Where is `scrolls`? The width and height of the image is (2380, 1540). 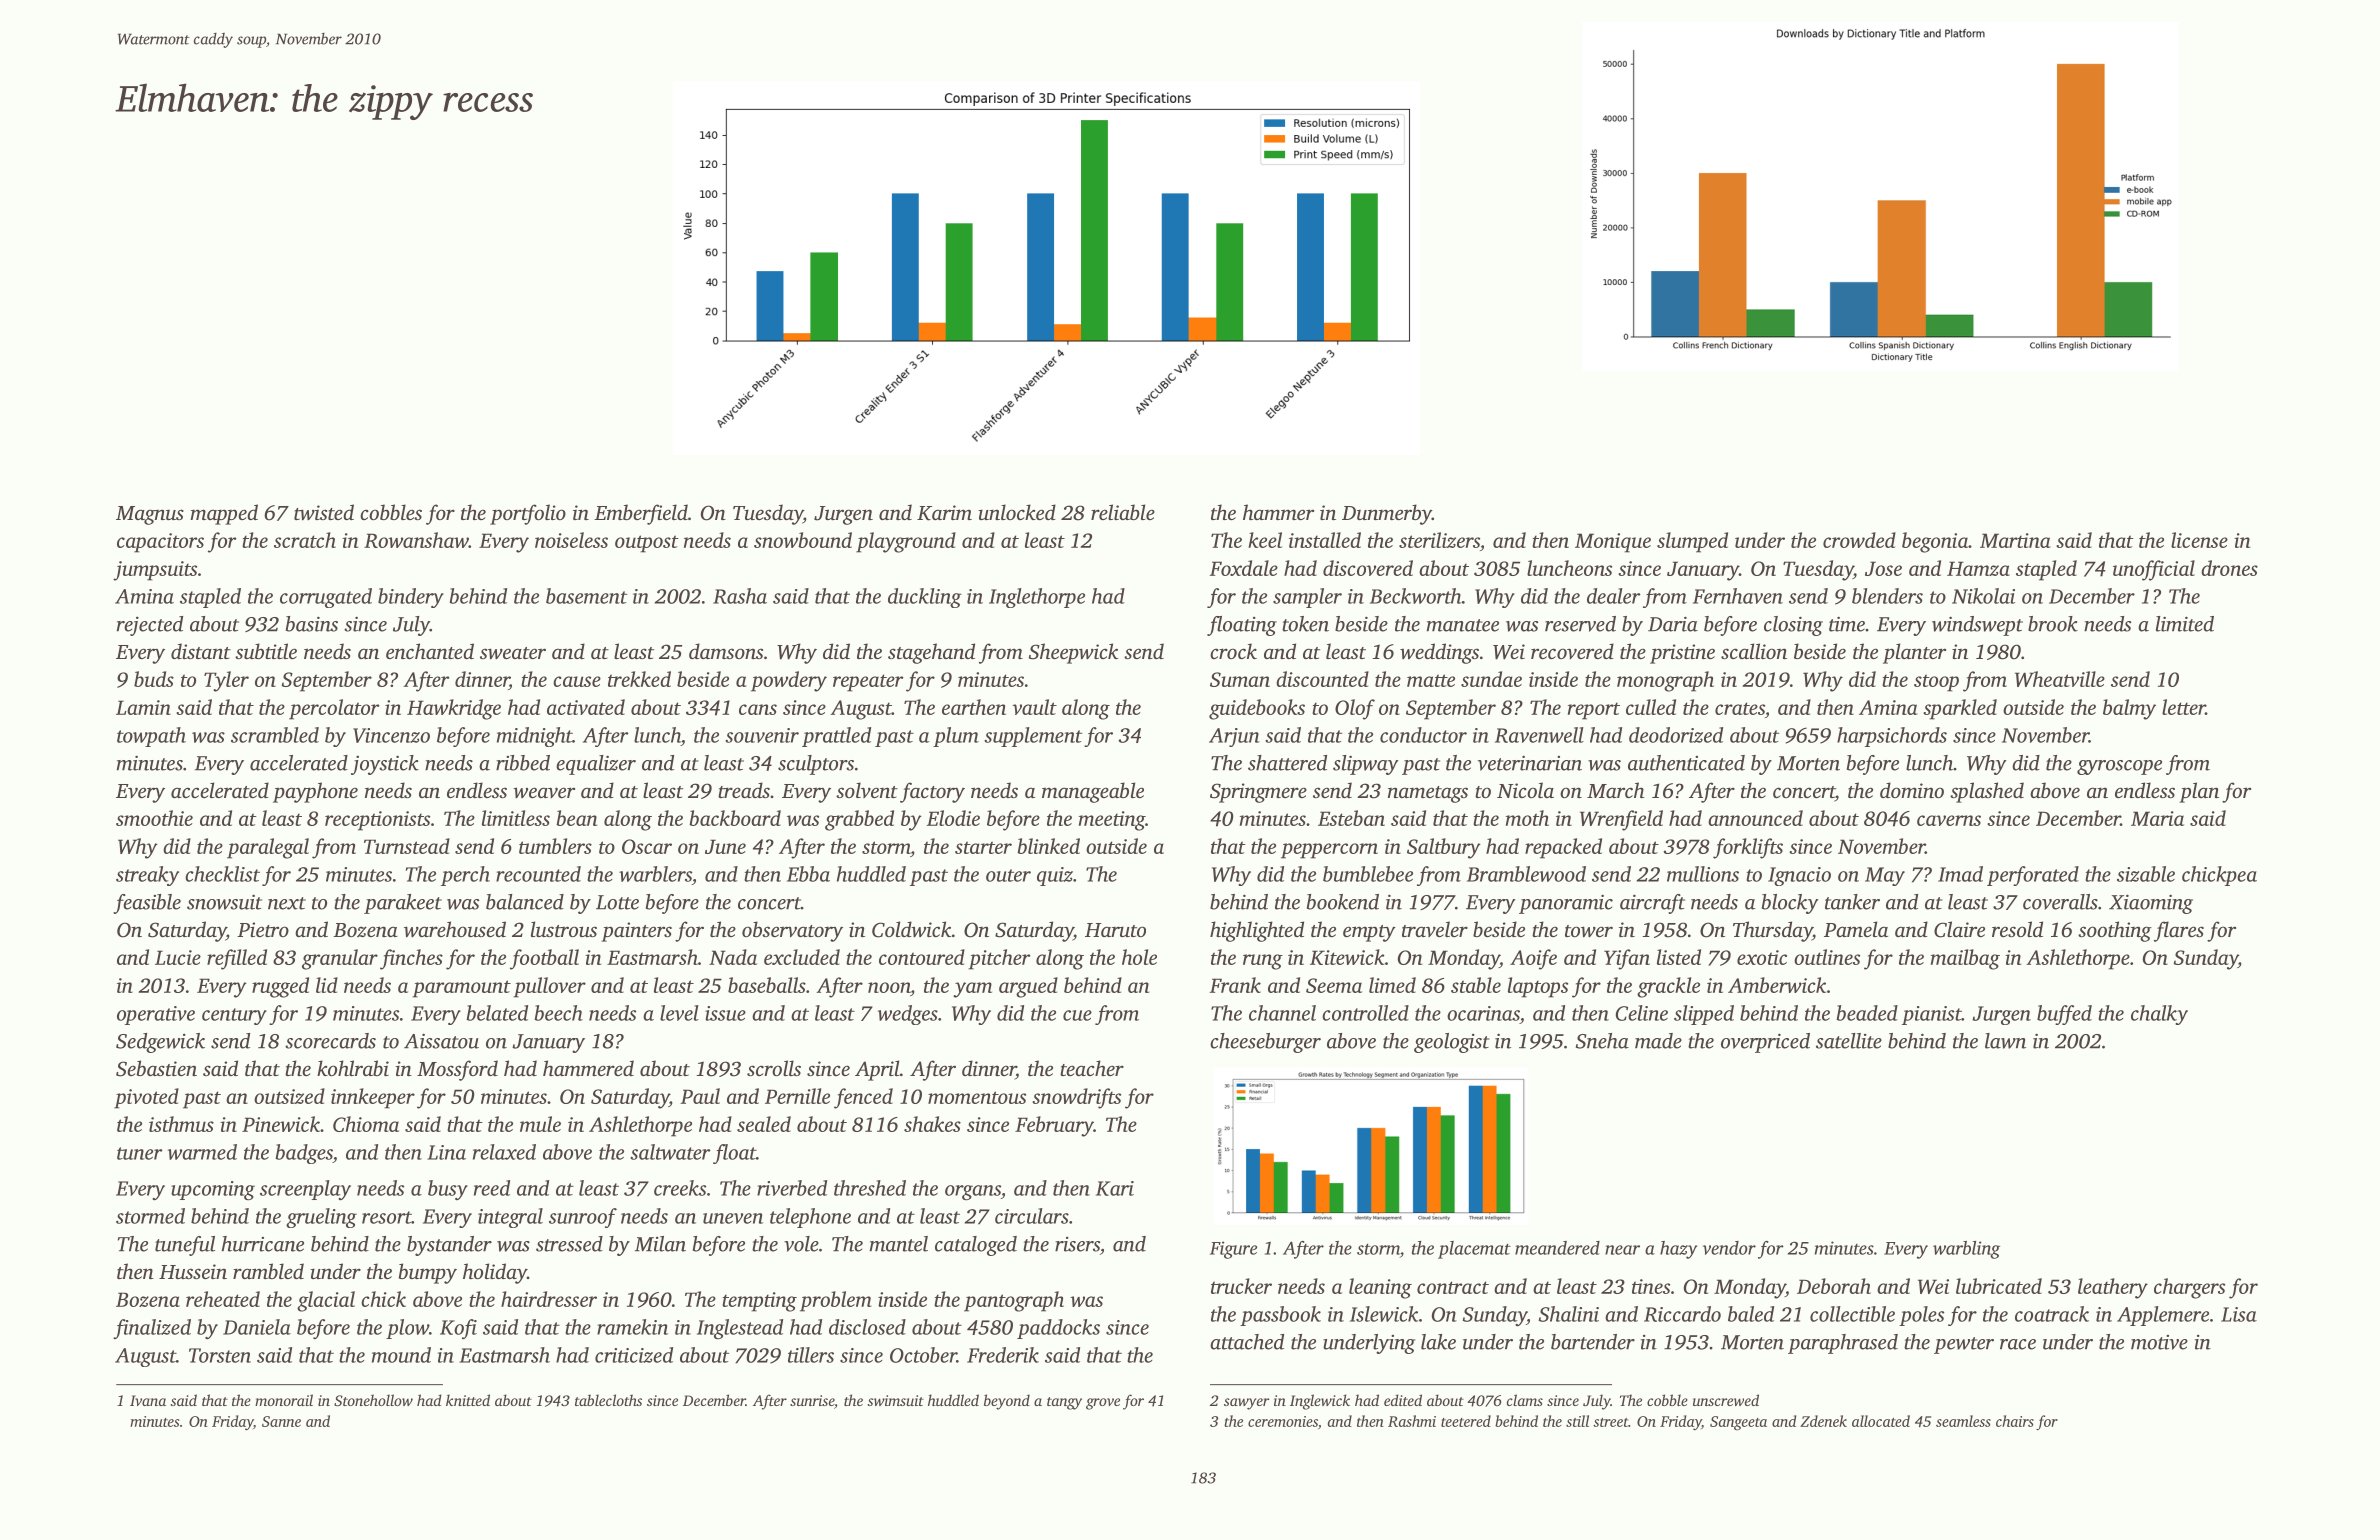 scrolls is located at coordinates (774, 1068).
